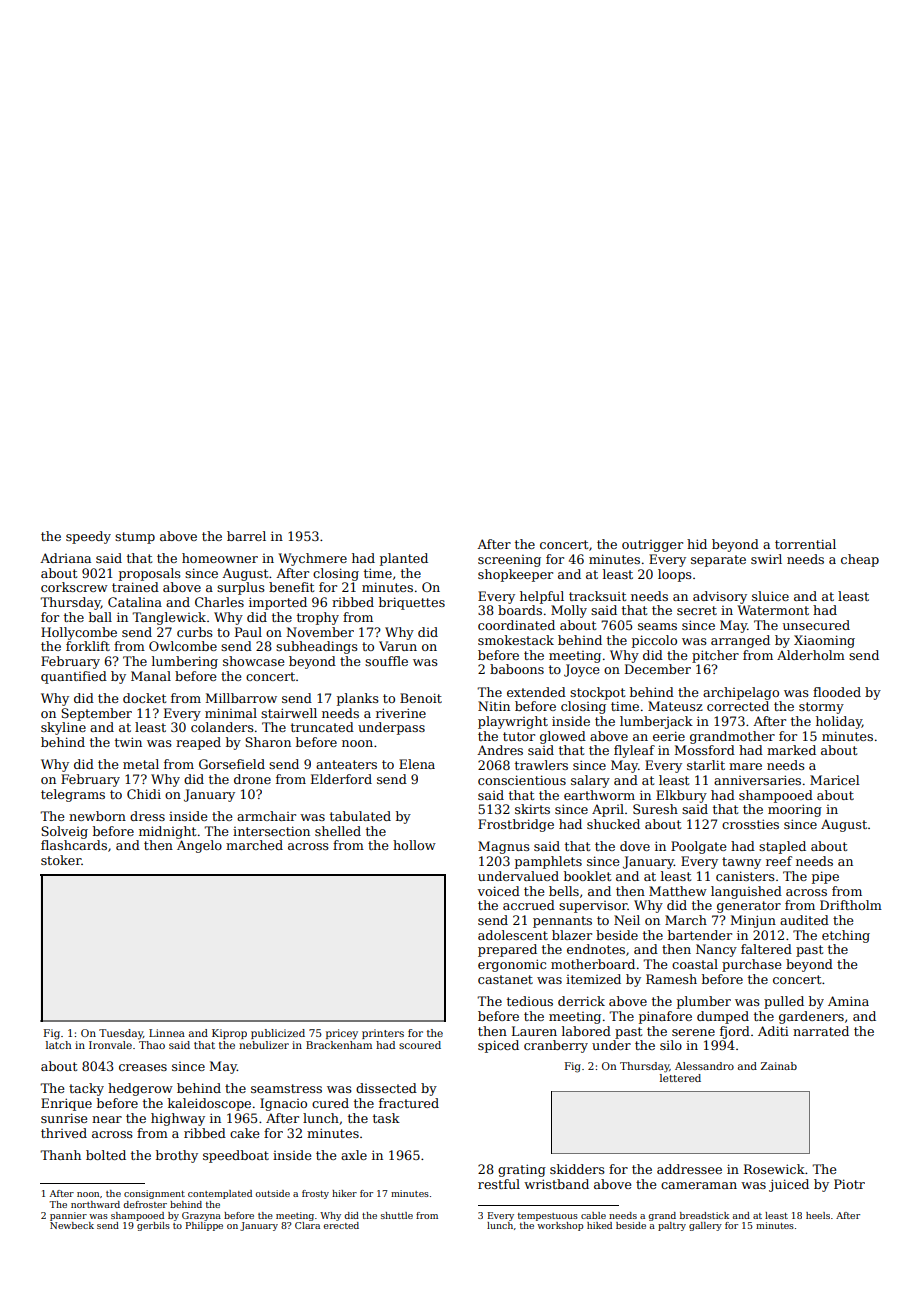 The image size is (924, 1308). I want to click on speedy, so click(88, 537).
